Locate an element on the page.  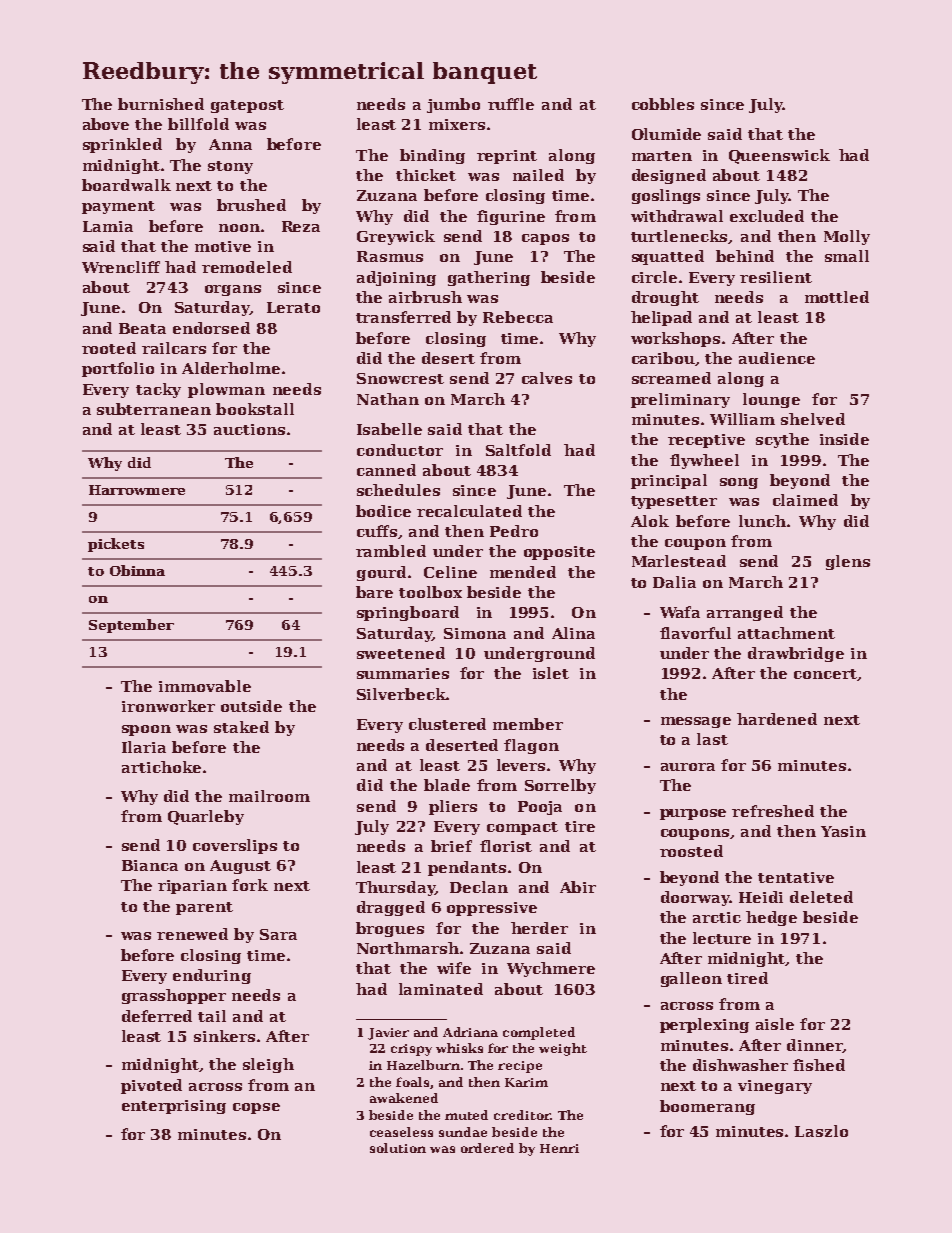
cuffs is located at coordinates (377, 531).
